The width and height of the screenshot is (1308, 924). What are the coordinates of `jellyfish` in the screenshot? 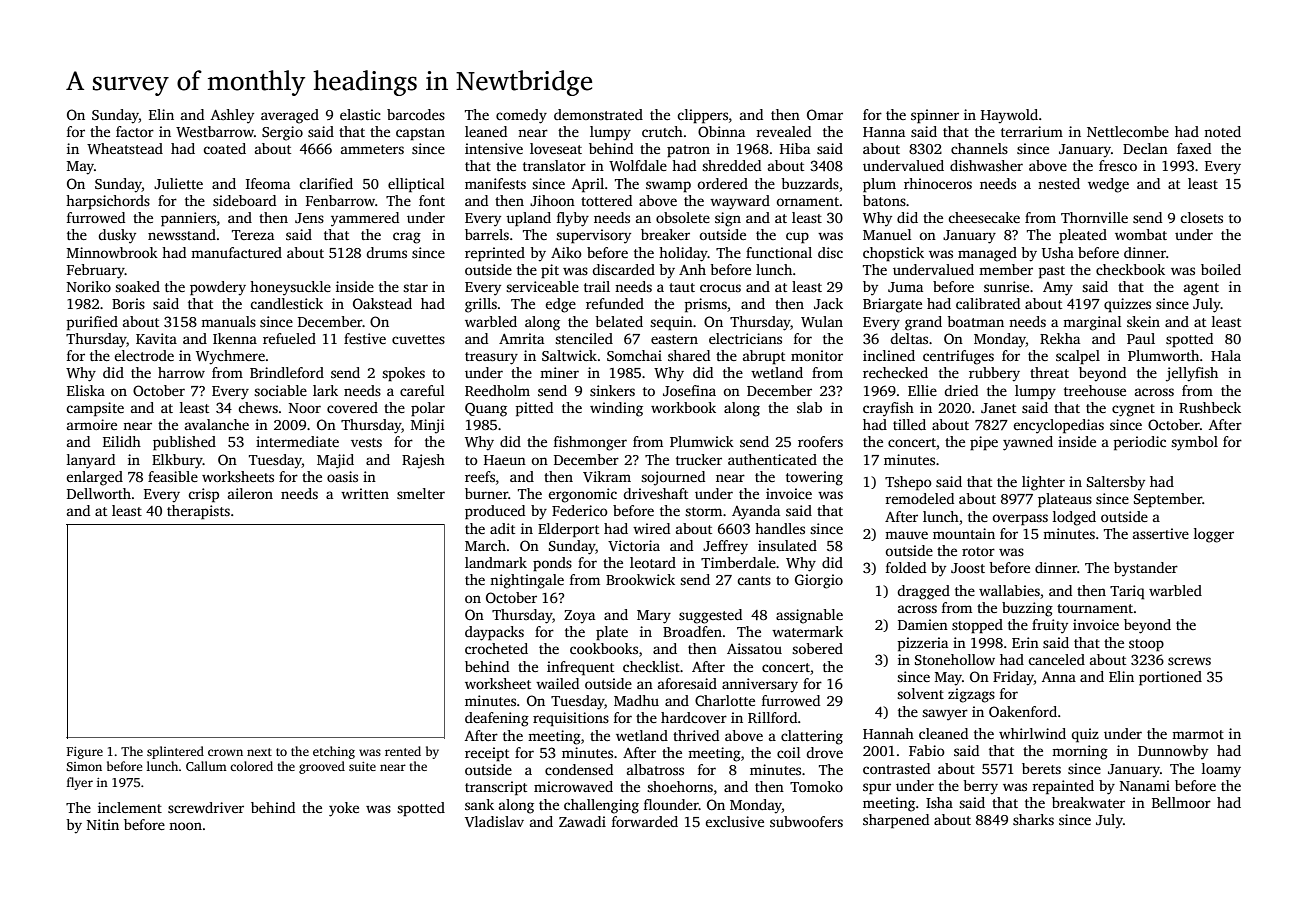 It's located at (1192, 374).
